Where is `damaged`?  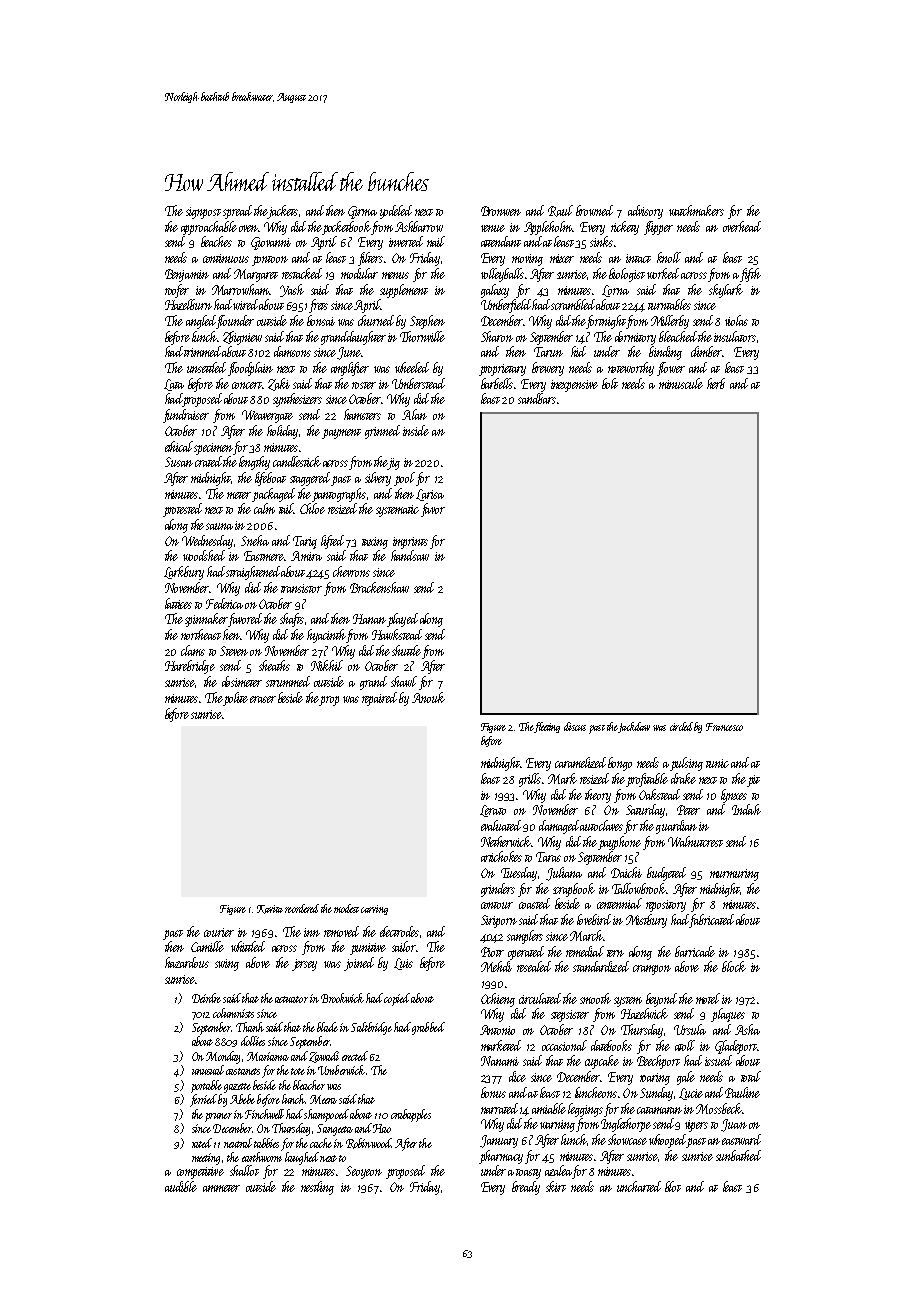 damaged is located at coordinates (559, 827).
